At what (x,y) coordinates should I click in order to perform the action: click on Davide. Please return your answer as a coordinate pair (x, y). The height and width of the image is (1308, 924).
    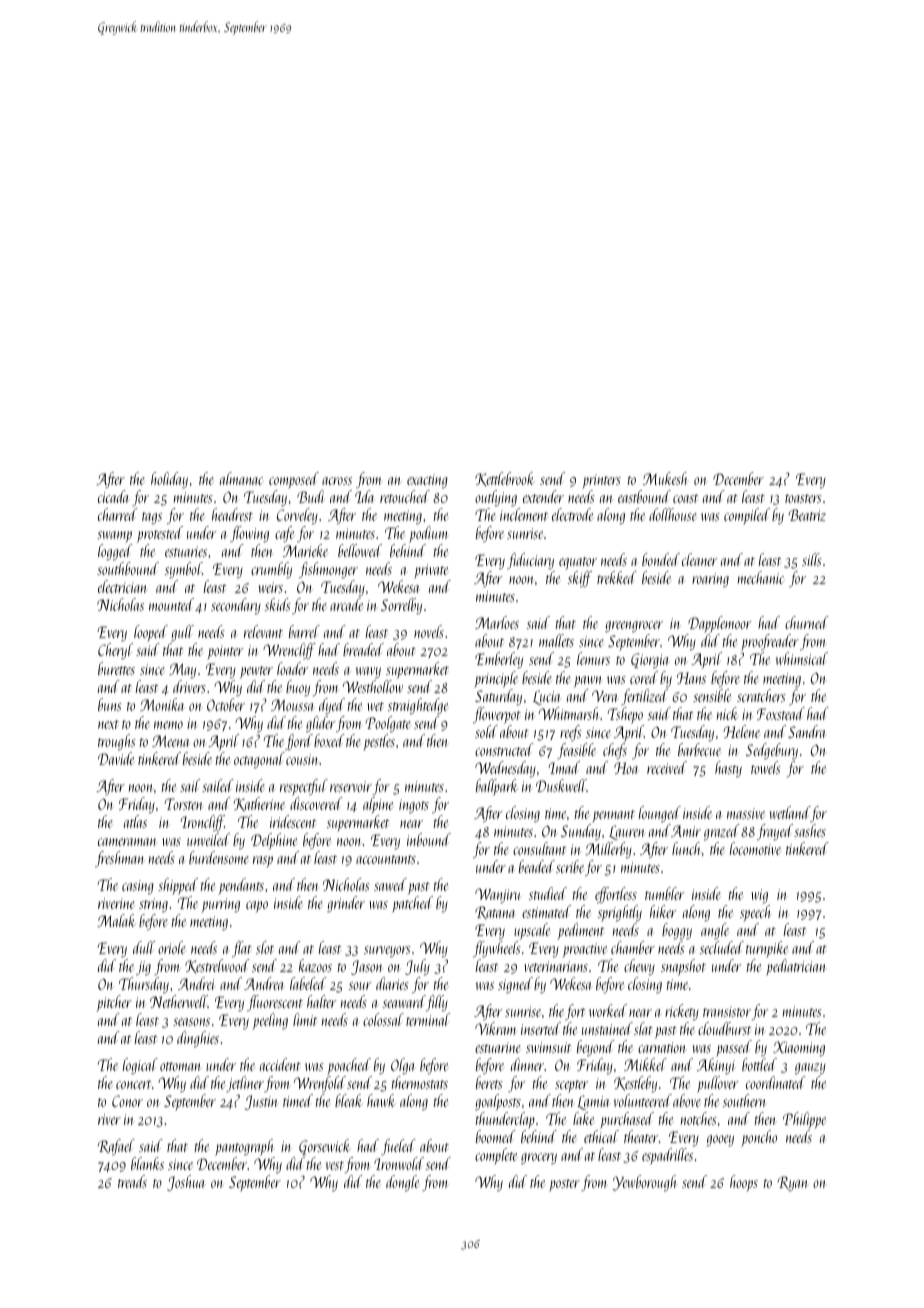
    Looking at the image, I should click on (116, 758).
